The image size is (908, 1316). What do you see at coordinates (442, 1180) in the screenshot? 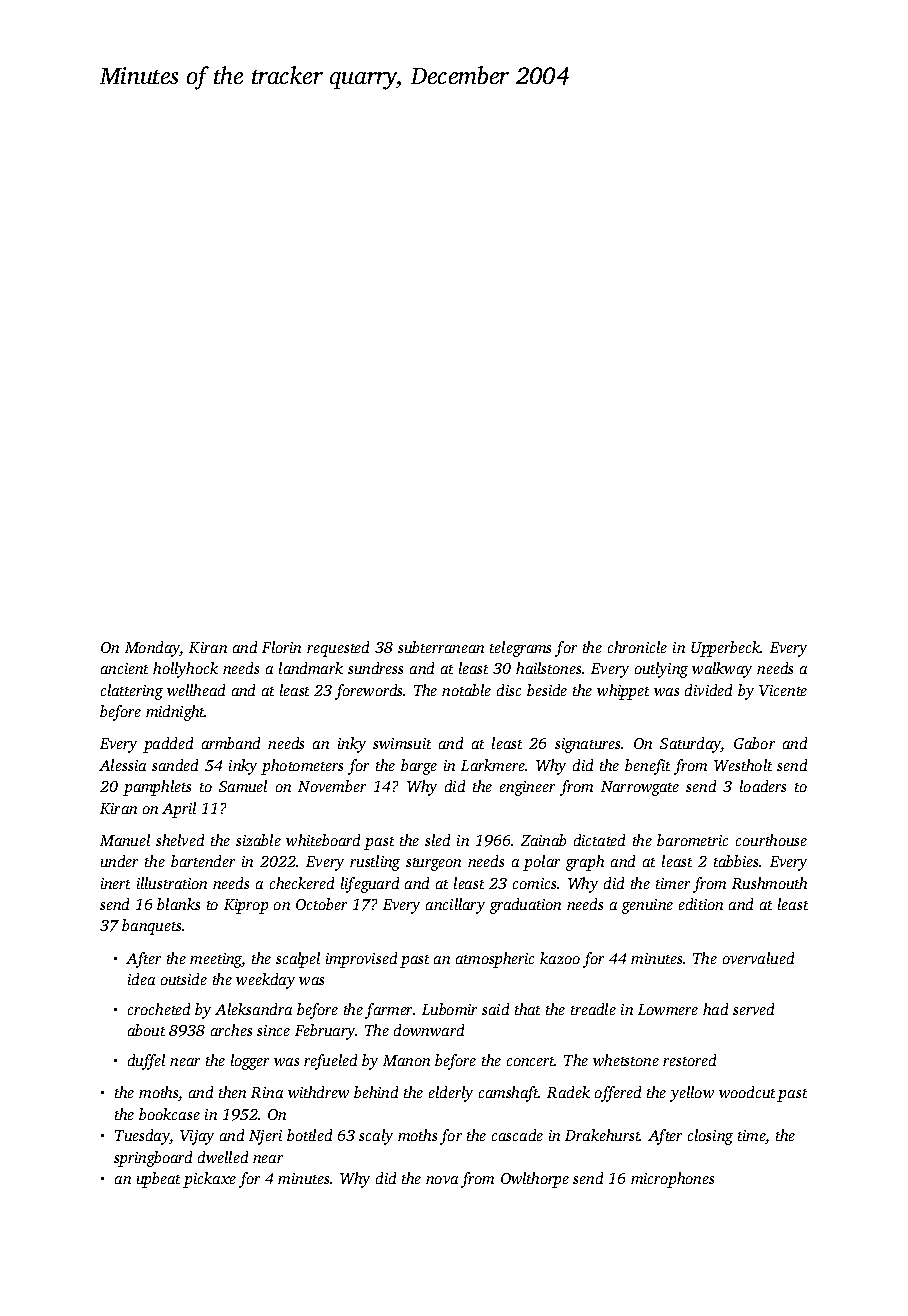
I see `nova` at bounding box center [442, 1180].
